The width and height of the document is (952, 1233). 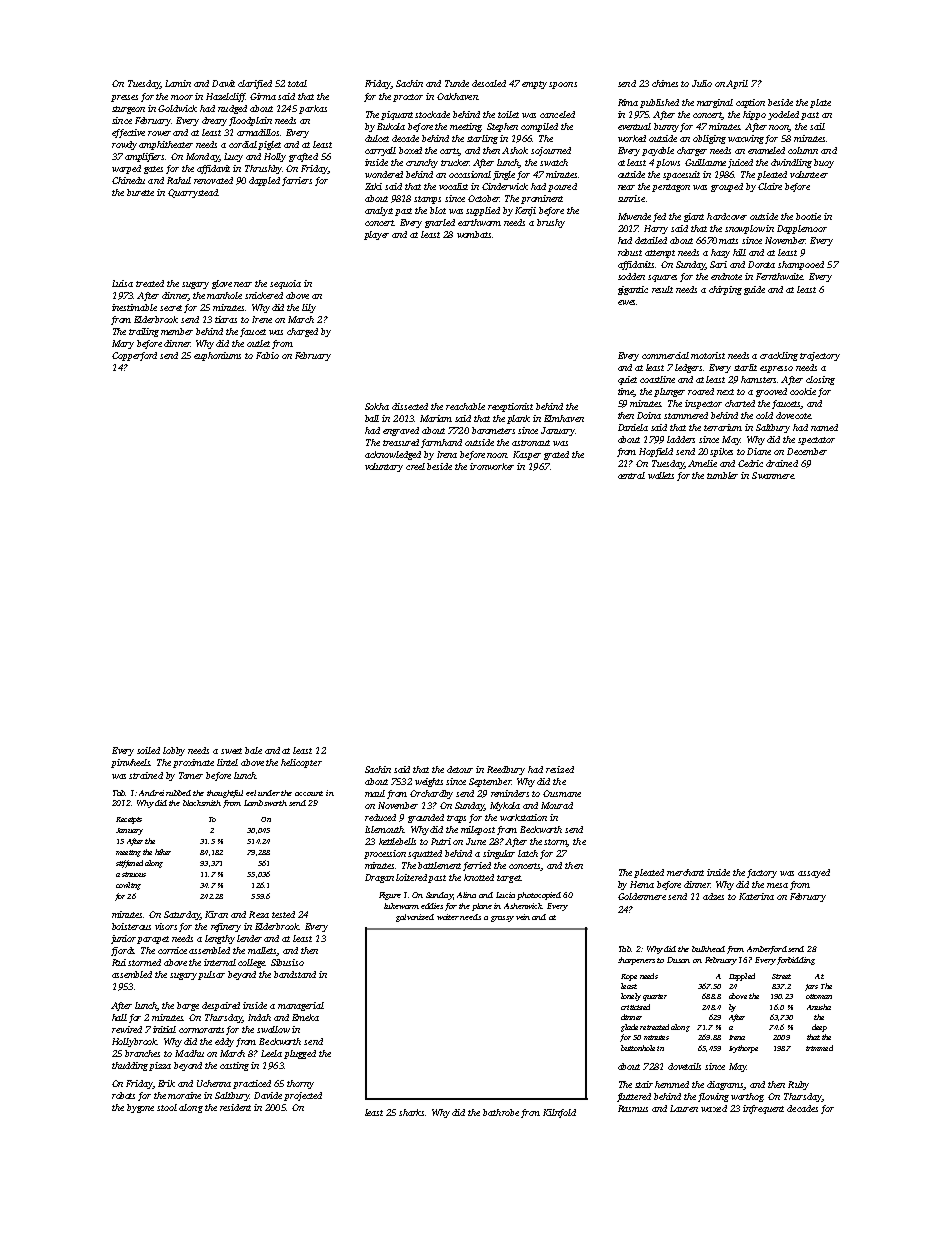 I want to click on Swanmere, so click(x=773, y=475).
